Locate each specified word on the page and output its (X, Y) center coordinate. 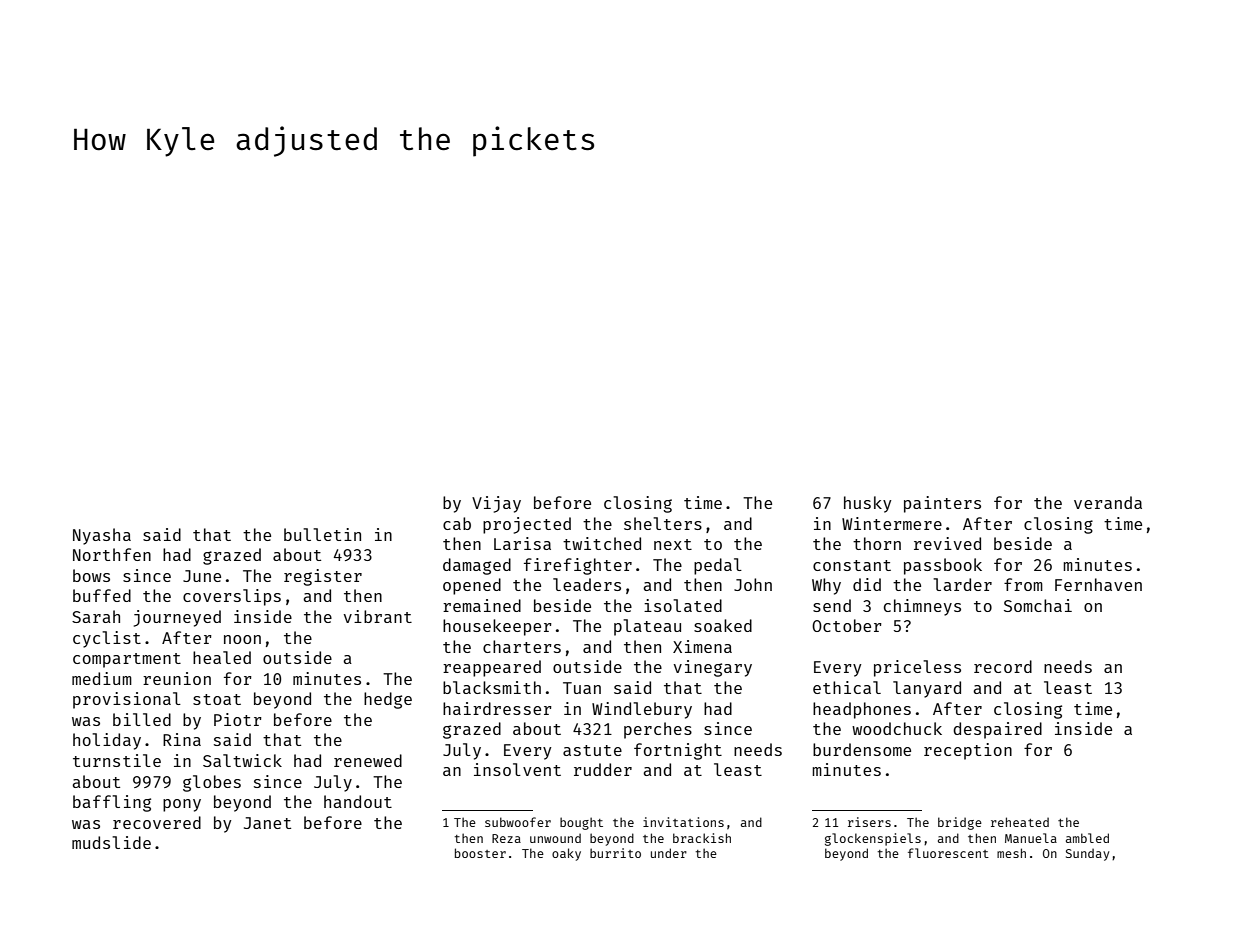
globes (212, 783)
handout (358, 801)
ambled (1087, 838)
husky (867, 504)
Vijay (496, 504)
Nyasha (102, 536)
